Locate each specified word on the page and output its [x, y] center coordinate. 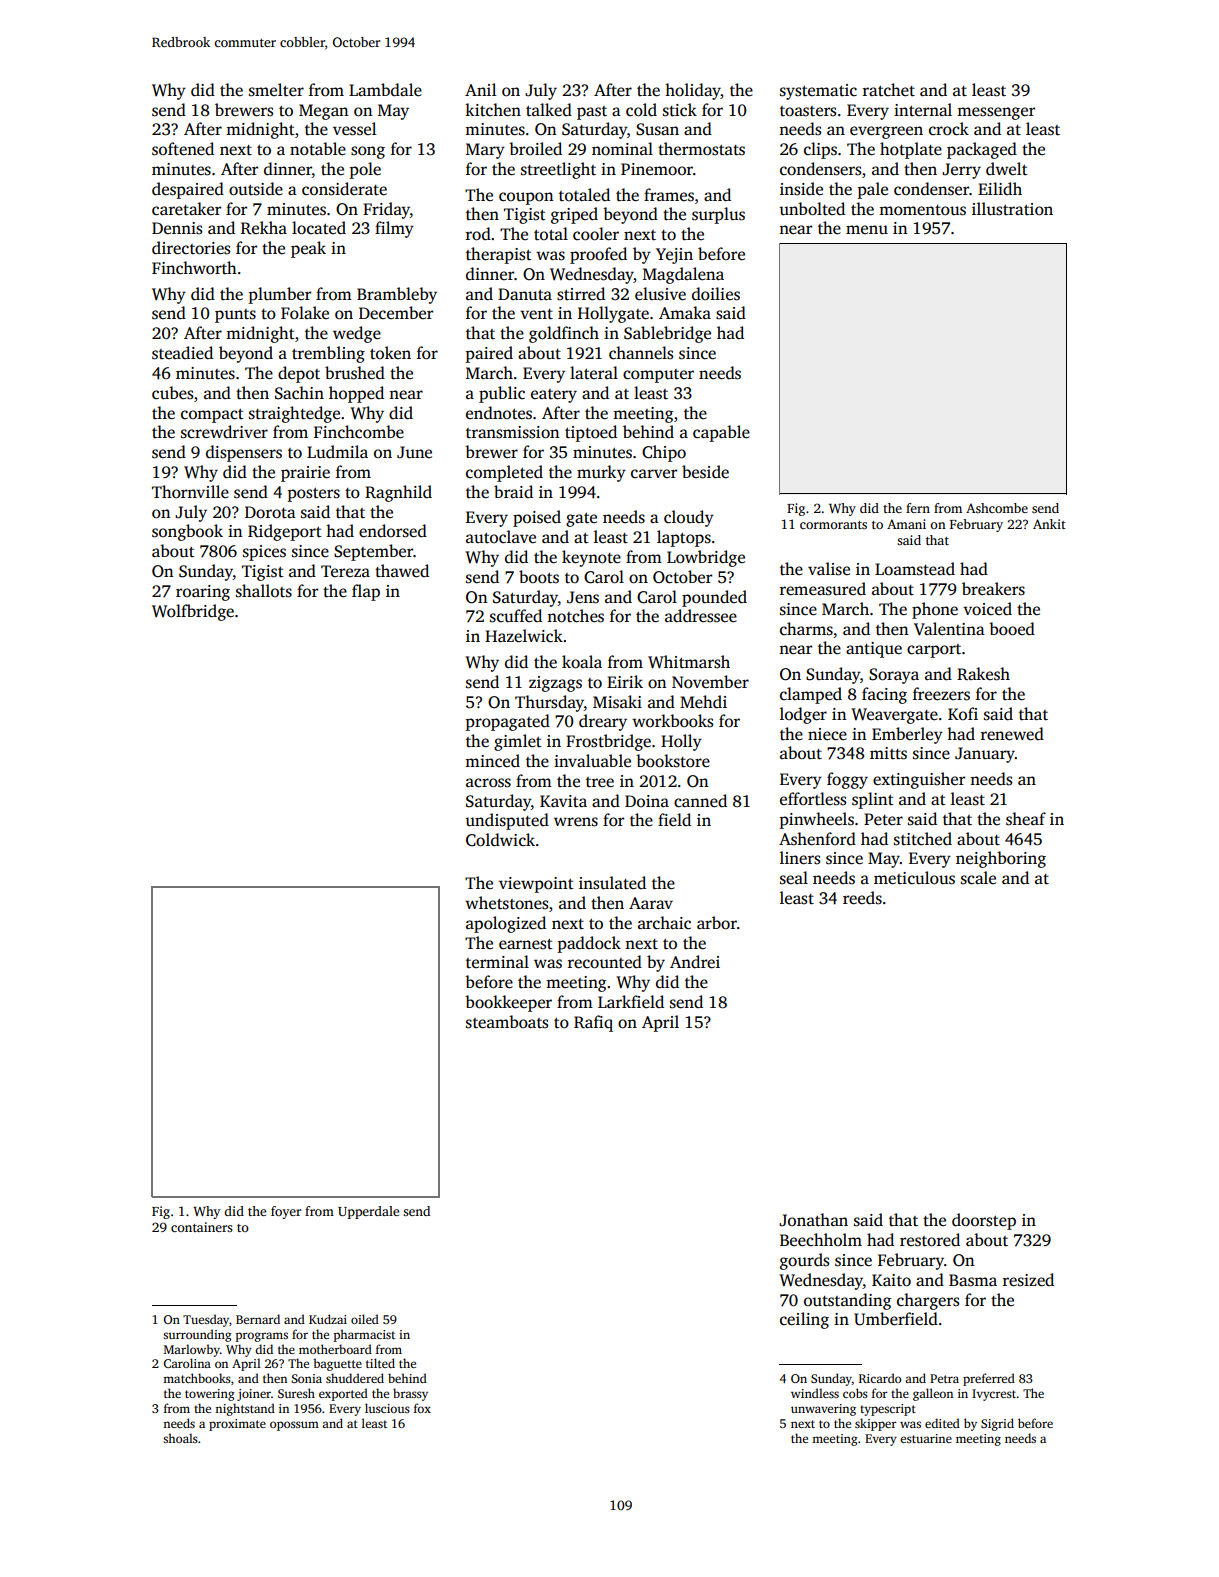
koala [582, 662]
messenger [996, 113]
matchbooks [197, 1378]
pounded [714, 598]
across [488, 783]
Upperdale [368, 1212]
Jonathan [813, 1220]
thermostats [701, 149]
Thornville [190, 492]
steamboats [507, 1022]
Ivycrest [994, 1395]
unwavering [823, 1410]
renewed [1012, 734]
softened [183, 149]
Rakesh [983, 674]
